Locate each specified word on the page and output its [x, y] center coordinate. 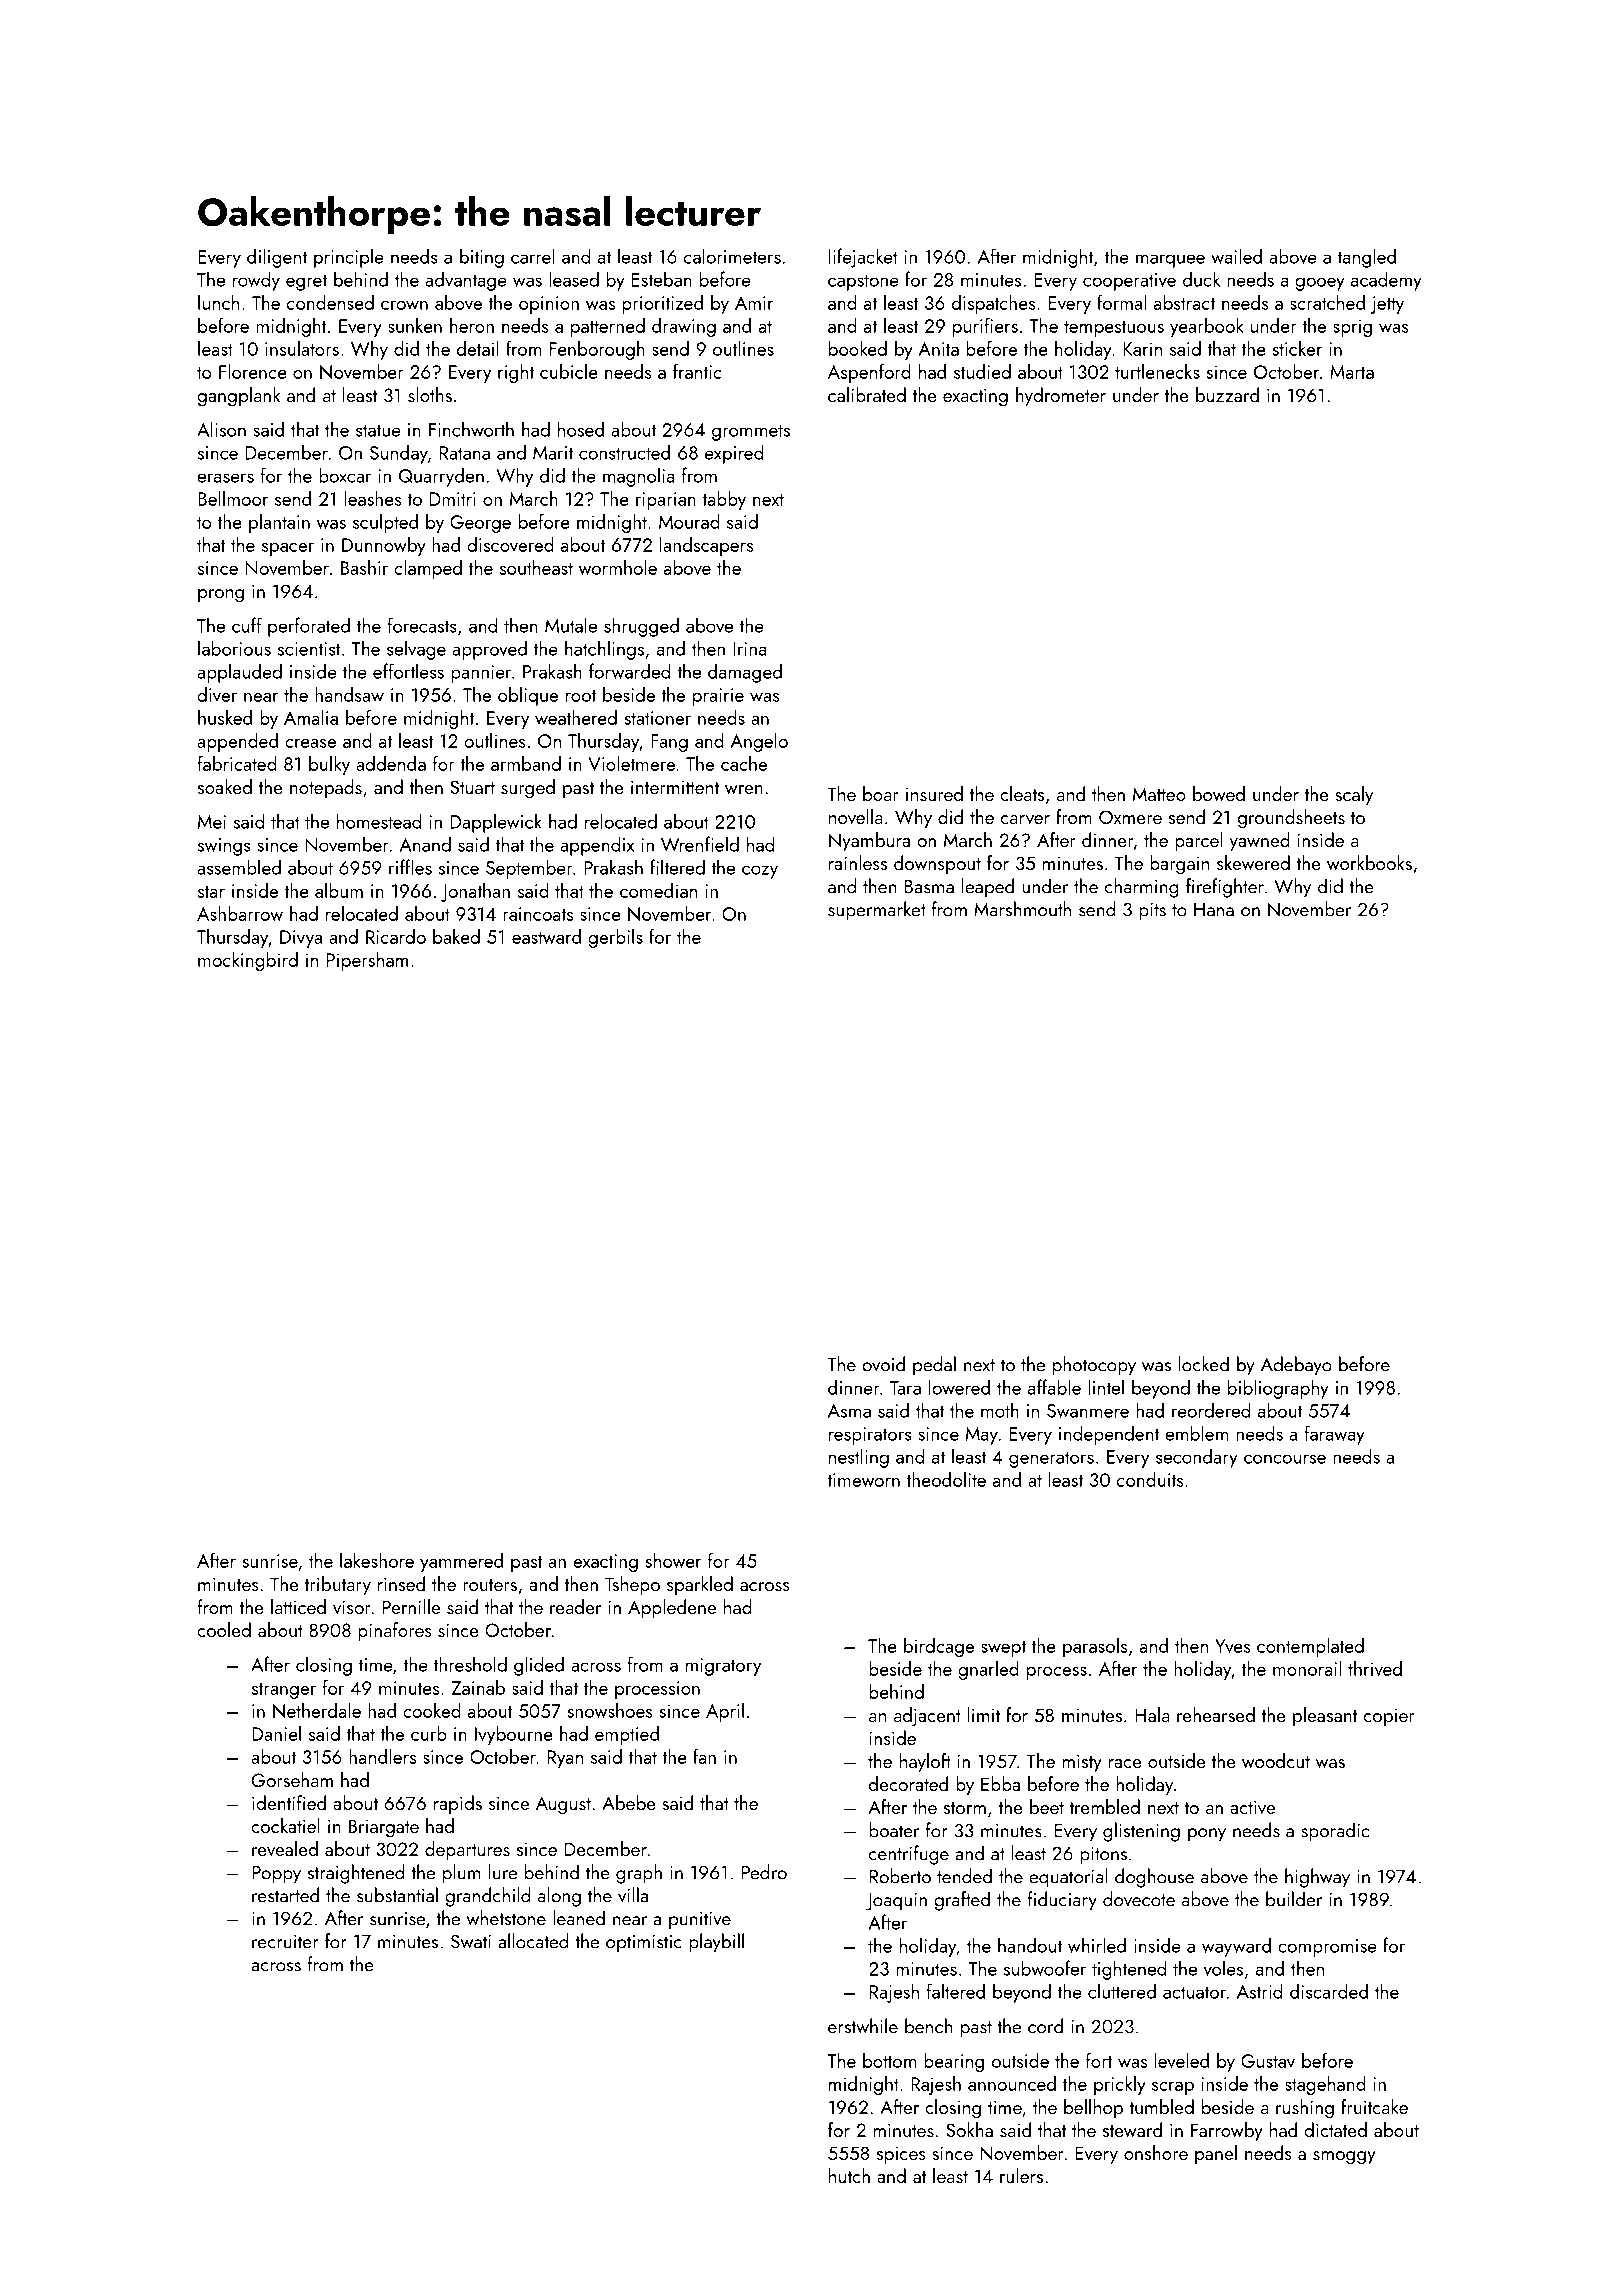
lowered [959, 1387]
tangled [1367, 258]
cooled [224, 1629]
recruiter [285, 1942]
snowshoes [610, 1710]
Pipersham [367, 961]
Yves [1233, 1646]
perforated [309, 627]
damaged [745, 673]
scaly [1354, 795]
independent [1109, 1435]
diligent [277, 258]
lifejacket [863, 258]
